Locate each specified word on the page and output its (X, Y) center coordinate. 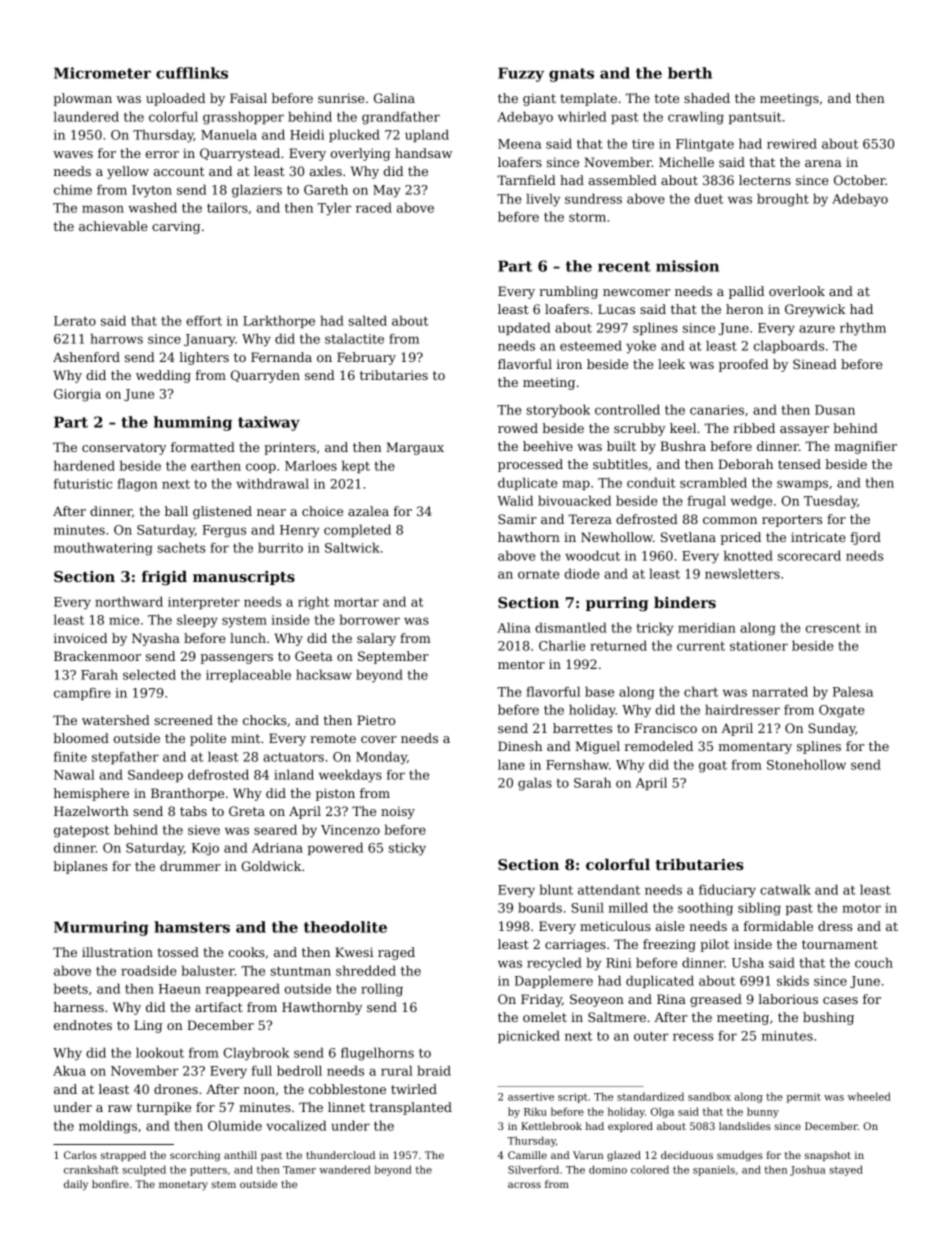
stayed (846, 1170)
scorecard (809, 555)
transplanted (410, 1108)
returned (618, 645)
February (366, 358)
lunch (248, 638)
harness (79, 1007)
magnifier (865, 447)
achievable (113, 226)
